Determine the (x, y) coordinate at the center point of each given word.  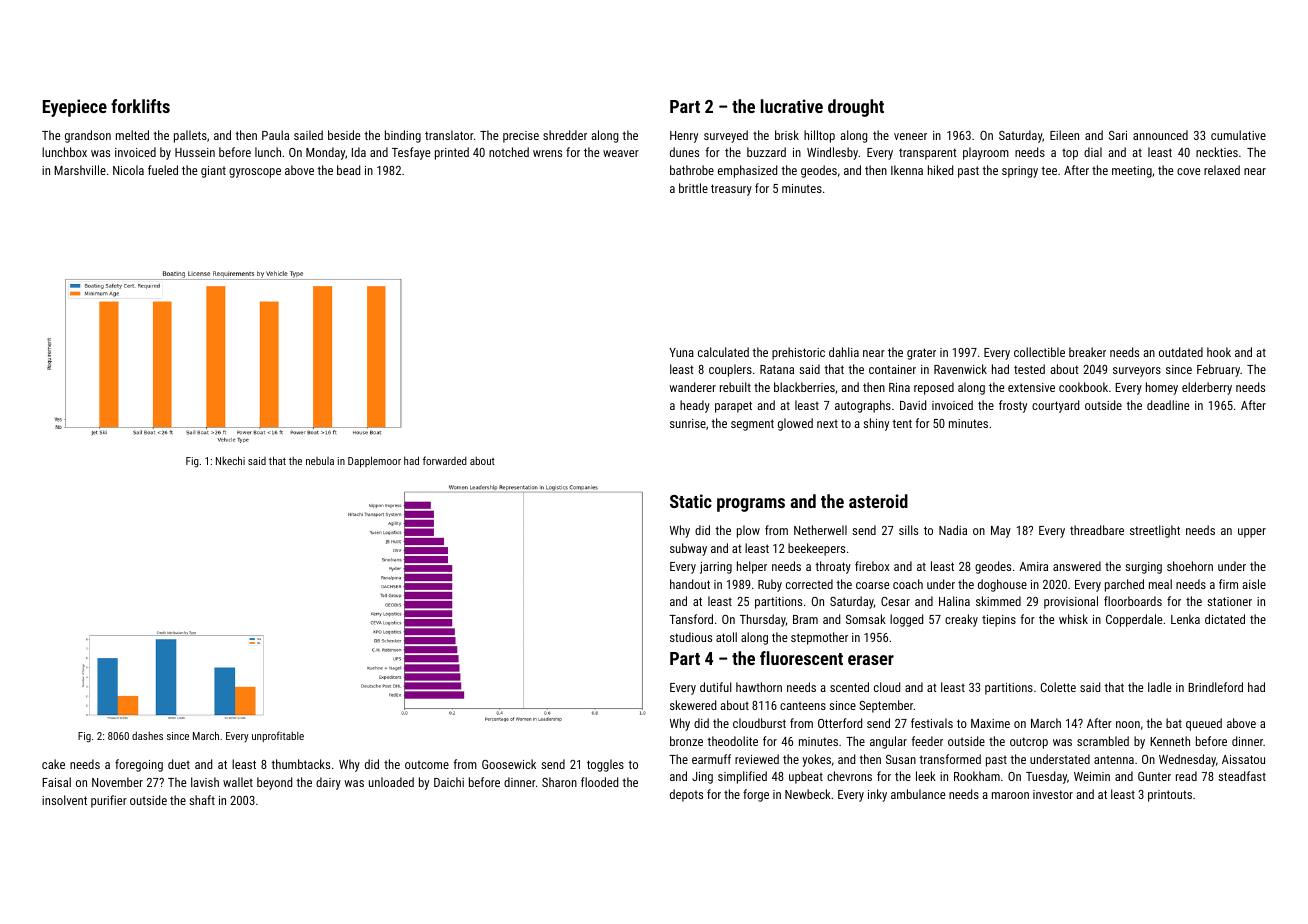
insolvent (64, 800)
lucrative (792, 106)
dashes (147, 735)
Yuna (681, 352)
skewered (693, 705)
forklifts (140, 106)
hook (1219, 352)
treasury (731, 190)
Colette (1058, 687)
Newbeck (808, 794)
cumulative (1238, 135)
